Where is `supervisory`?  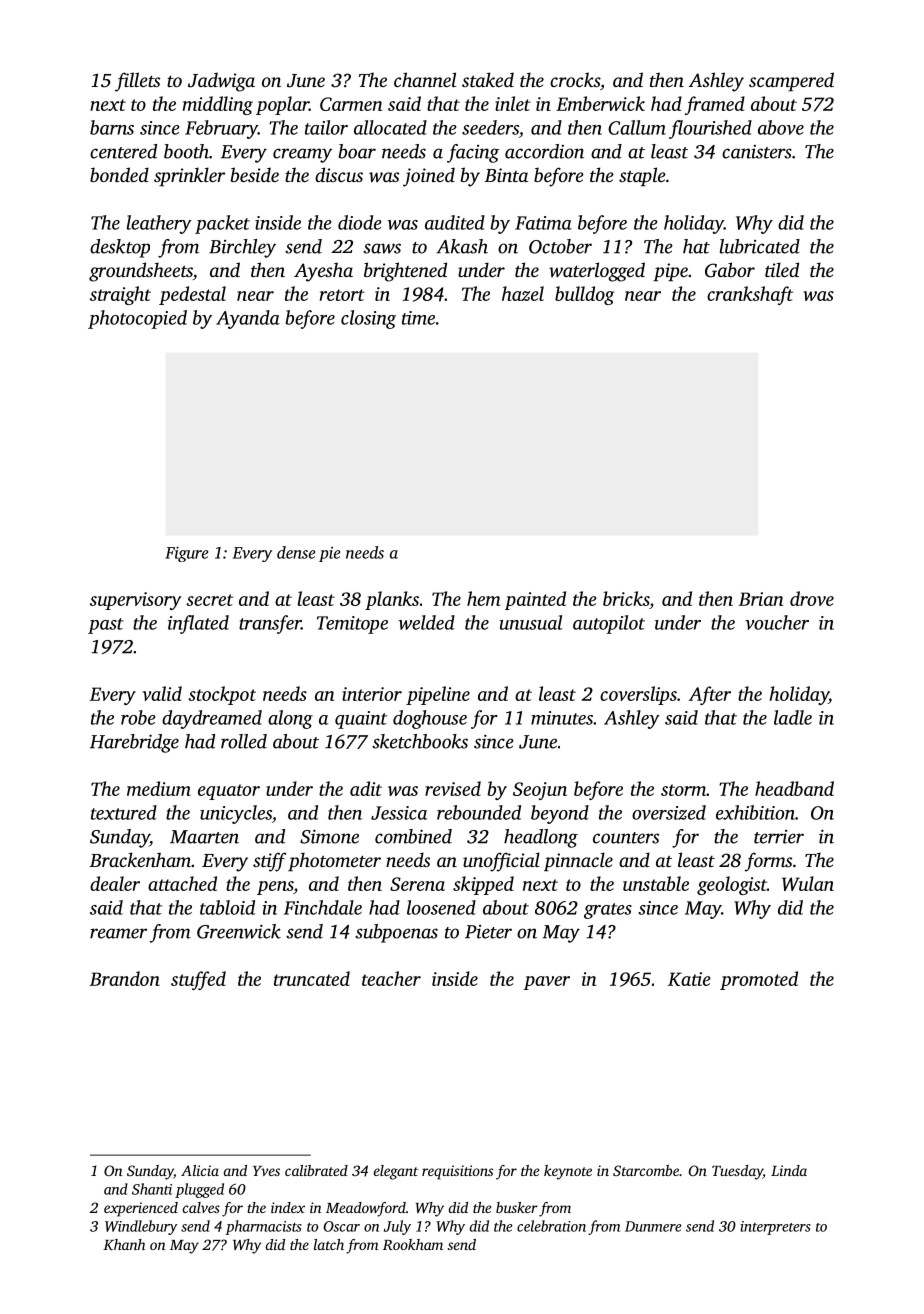
supervisory is located at coordinates (135, 601).
